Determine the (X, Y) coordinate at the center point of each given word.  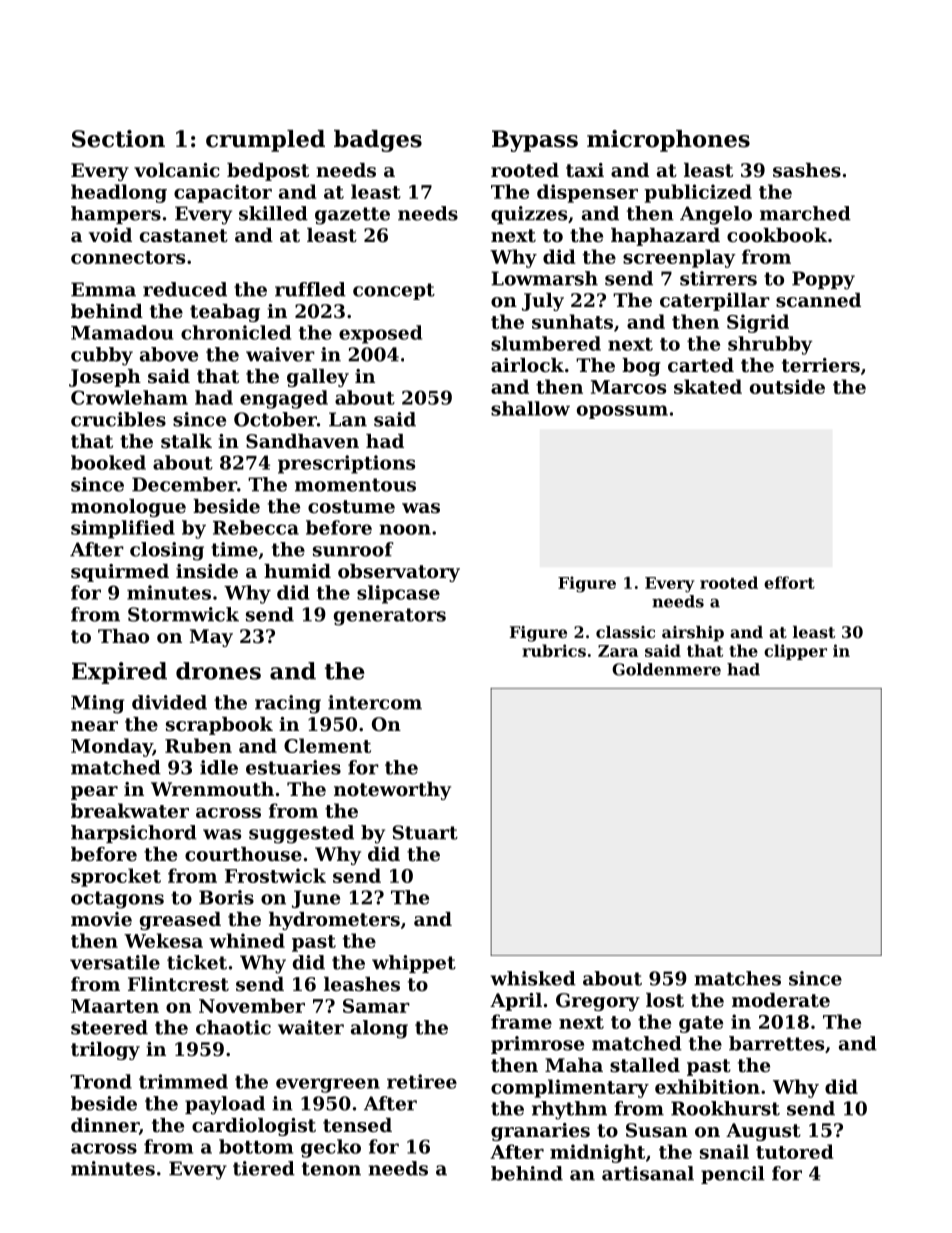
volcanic (177, 170)
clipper (795, 652)
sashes (807, 170)
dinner (105, 1125)
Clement (327, 745)
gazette (352, 216)
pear (94, 793)
